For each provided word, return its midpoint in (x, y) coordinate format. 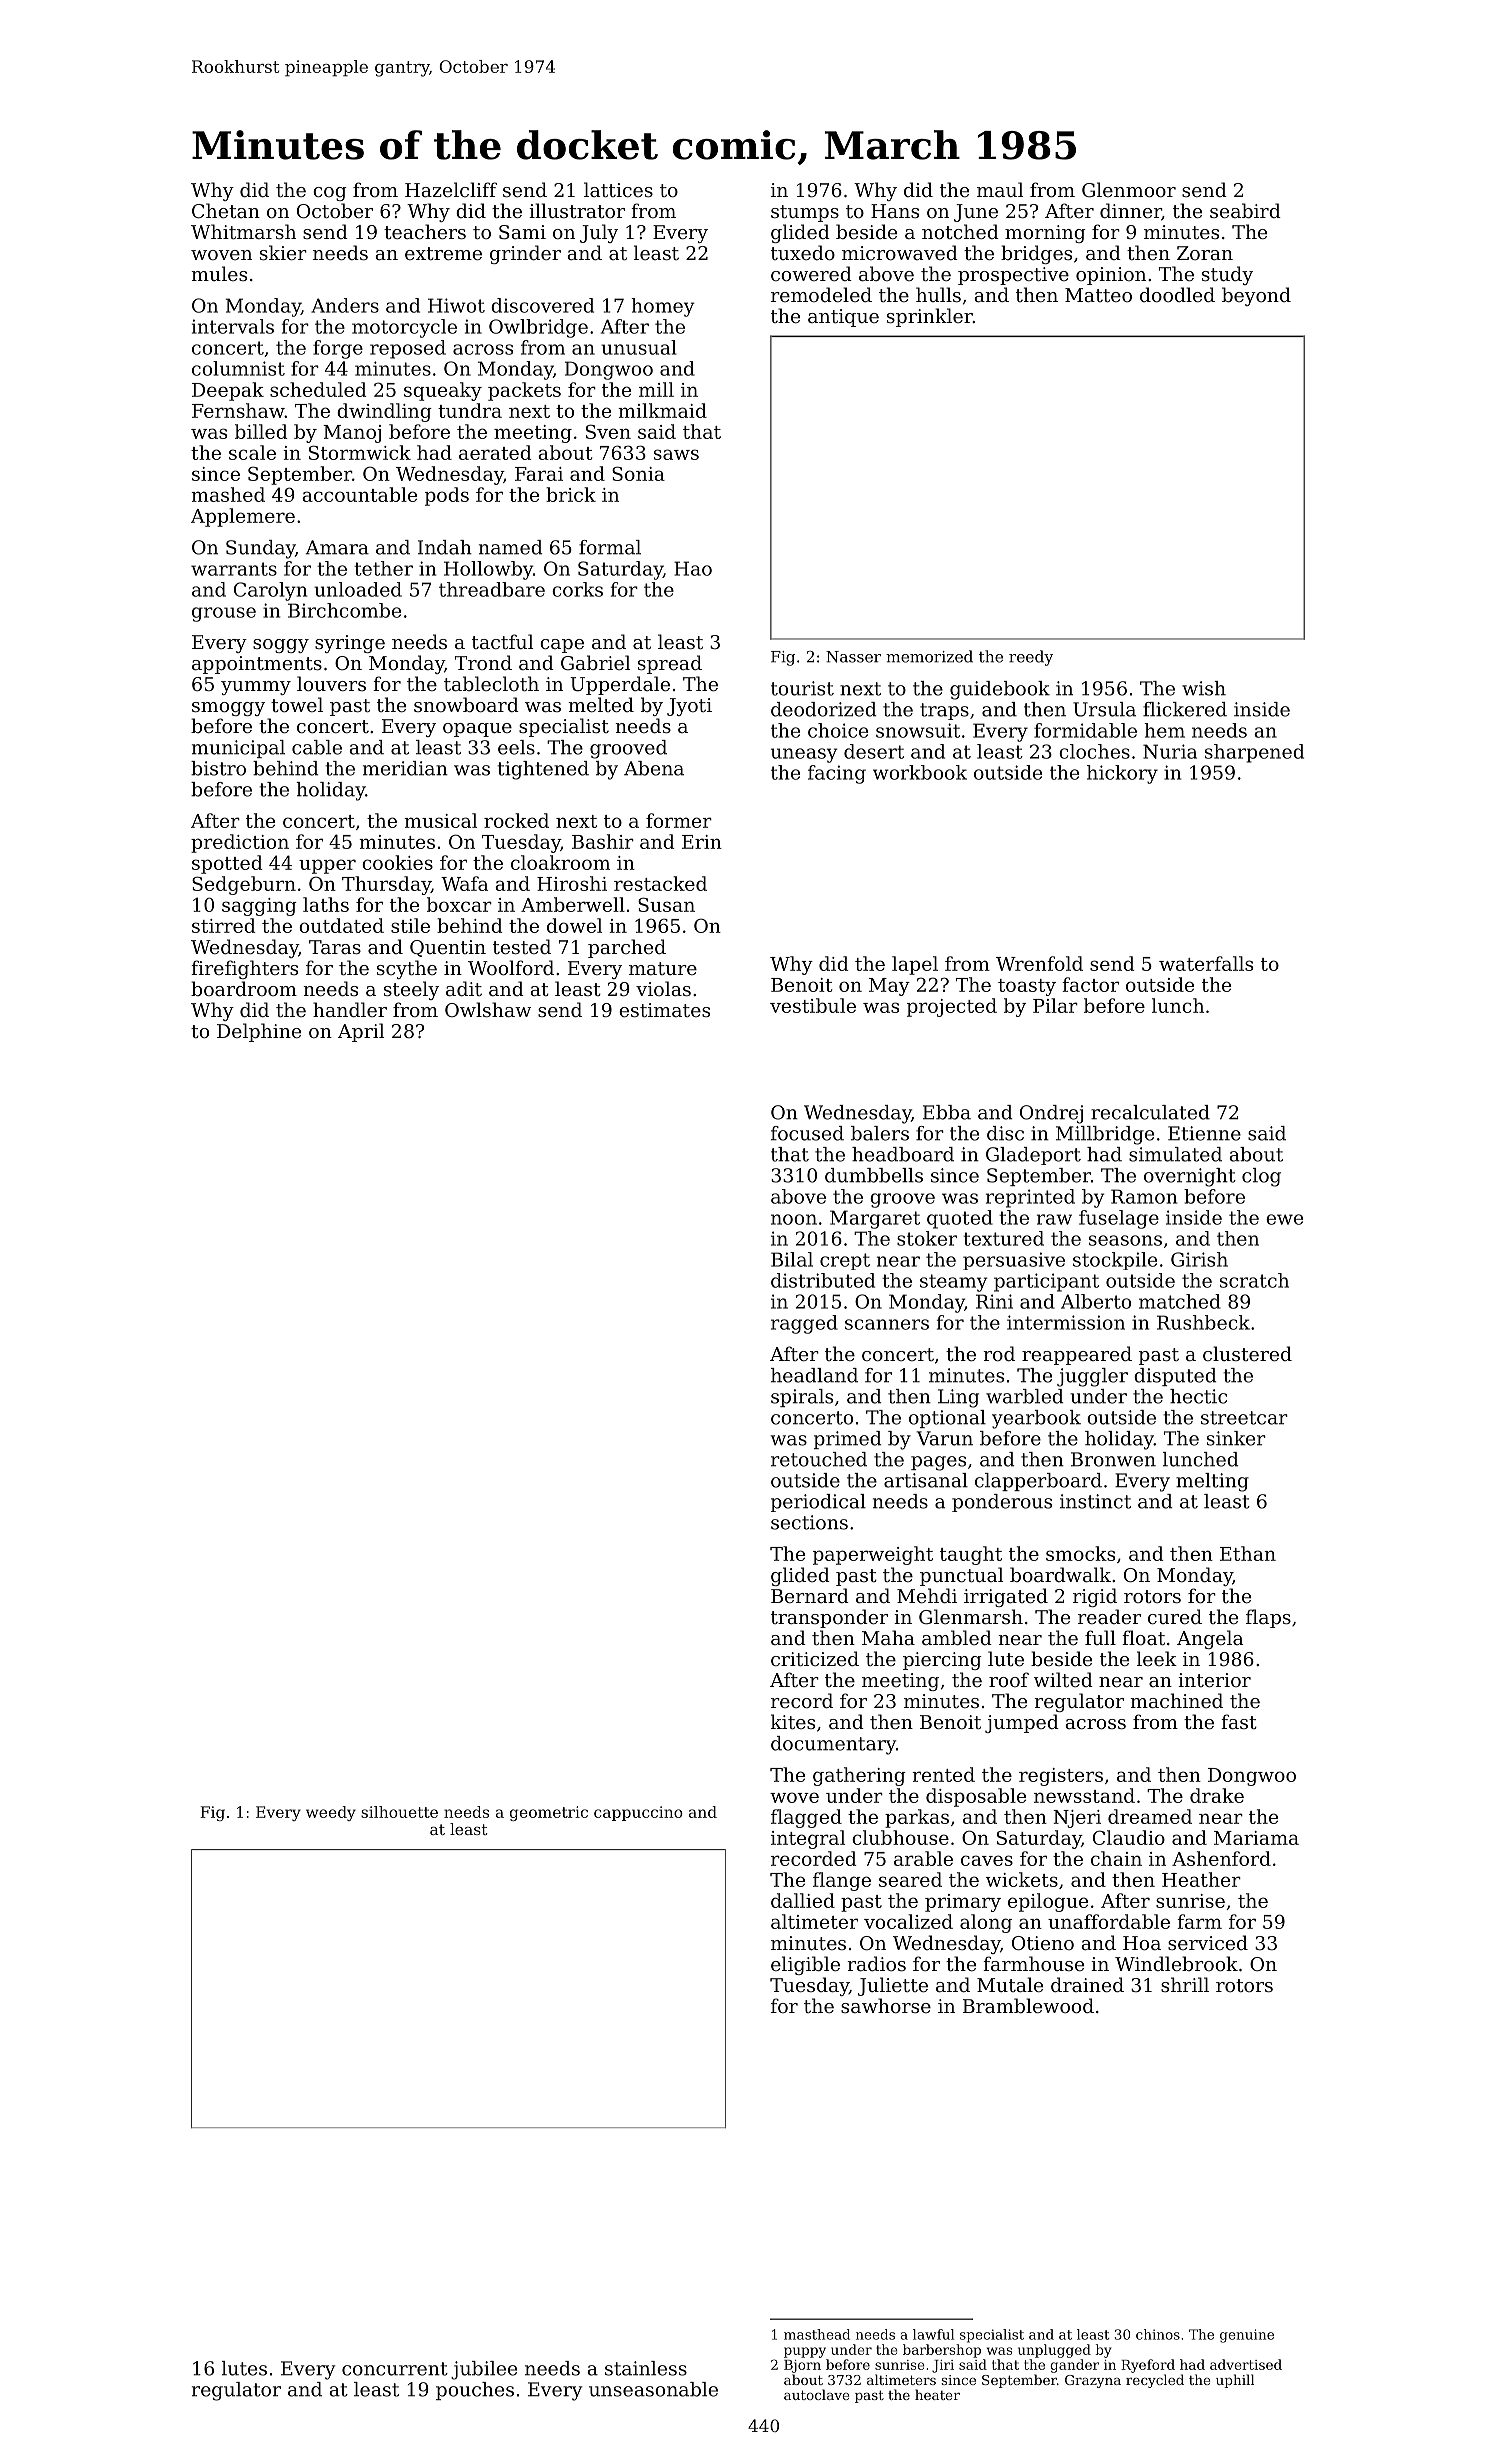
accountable (359, 494)
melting (1212, 1482)
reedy (1031, 658)
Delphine (259, 1032)
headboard (903, 1154)
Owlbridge (538, 328)
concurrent (395, 2369)
